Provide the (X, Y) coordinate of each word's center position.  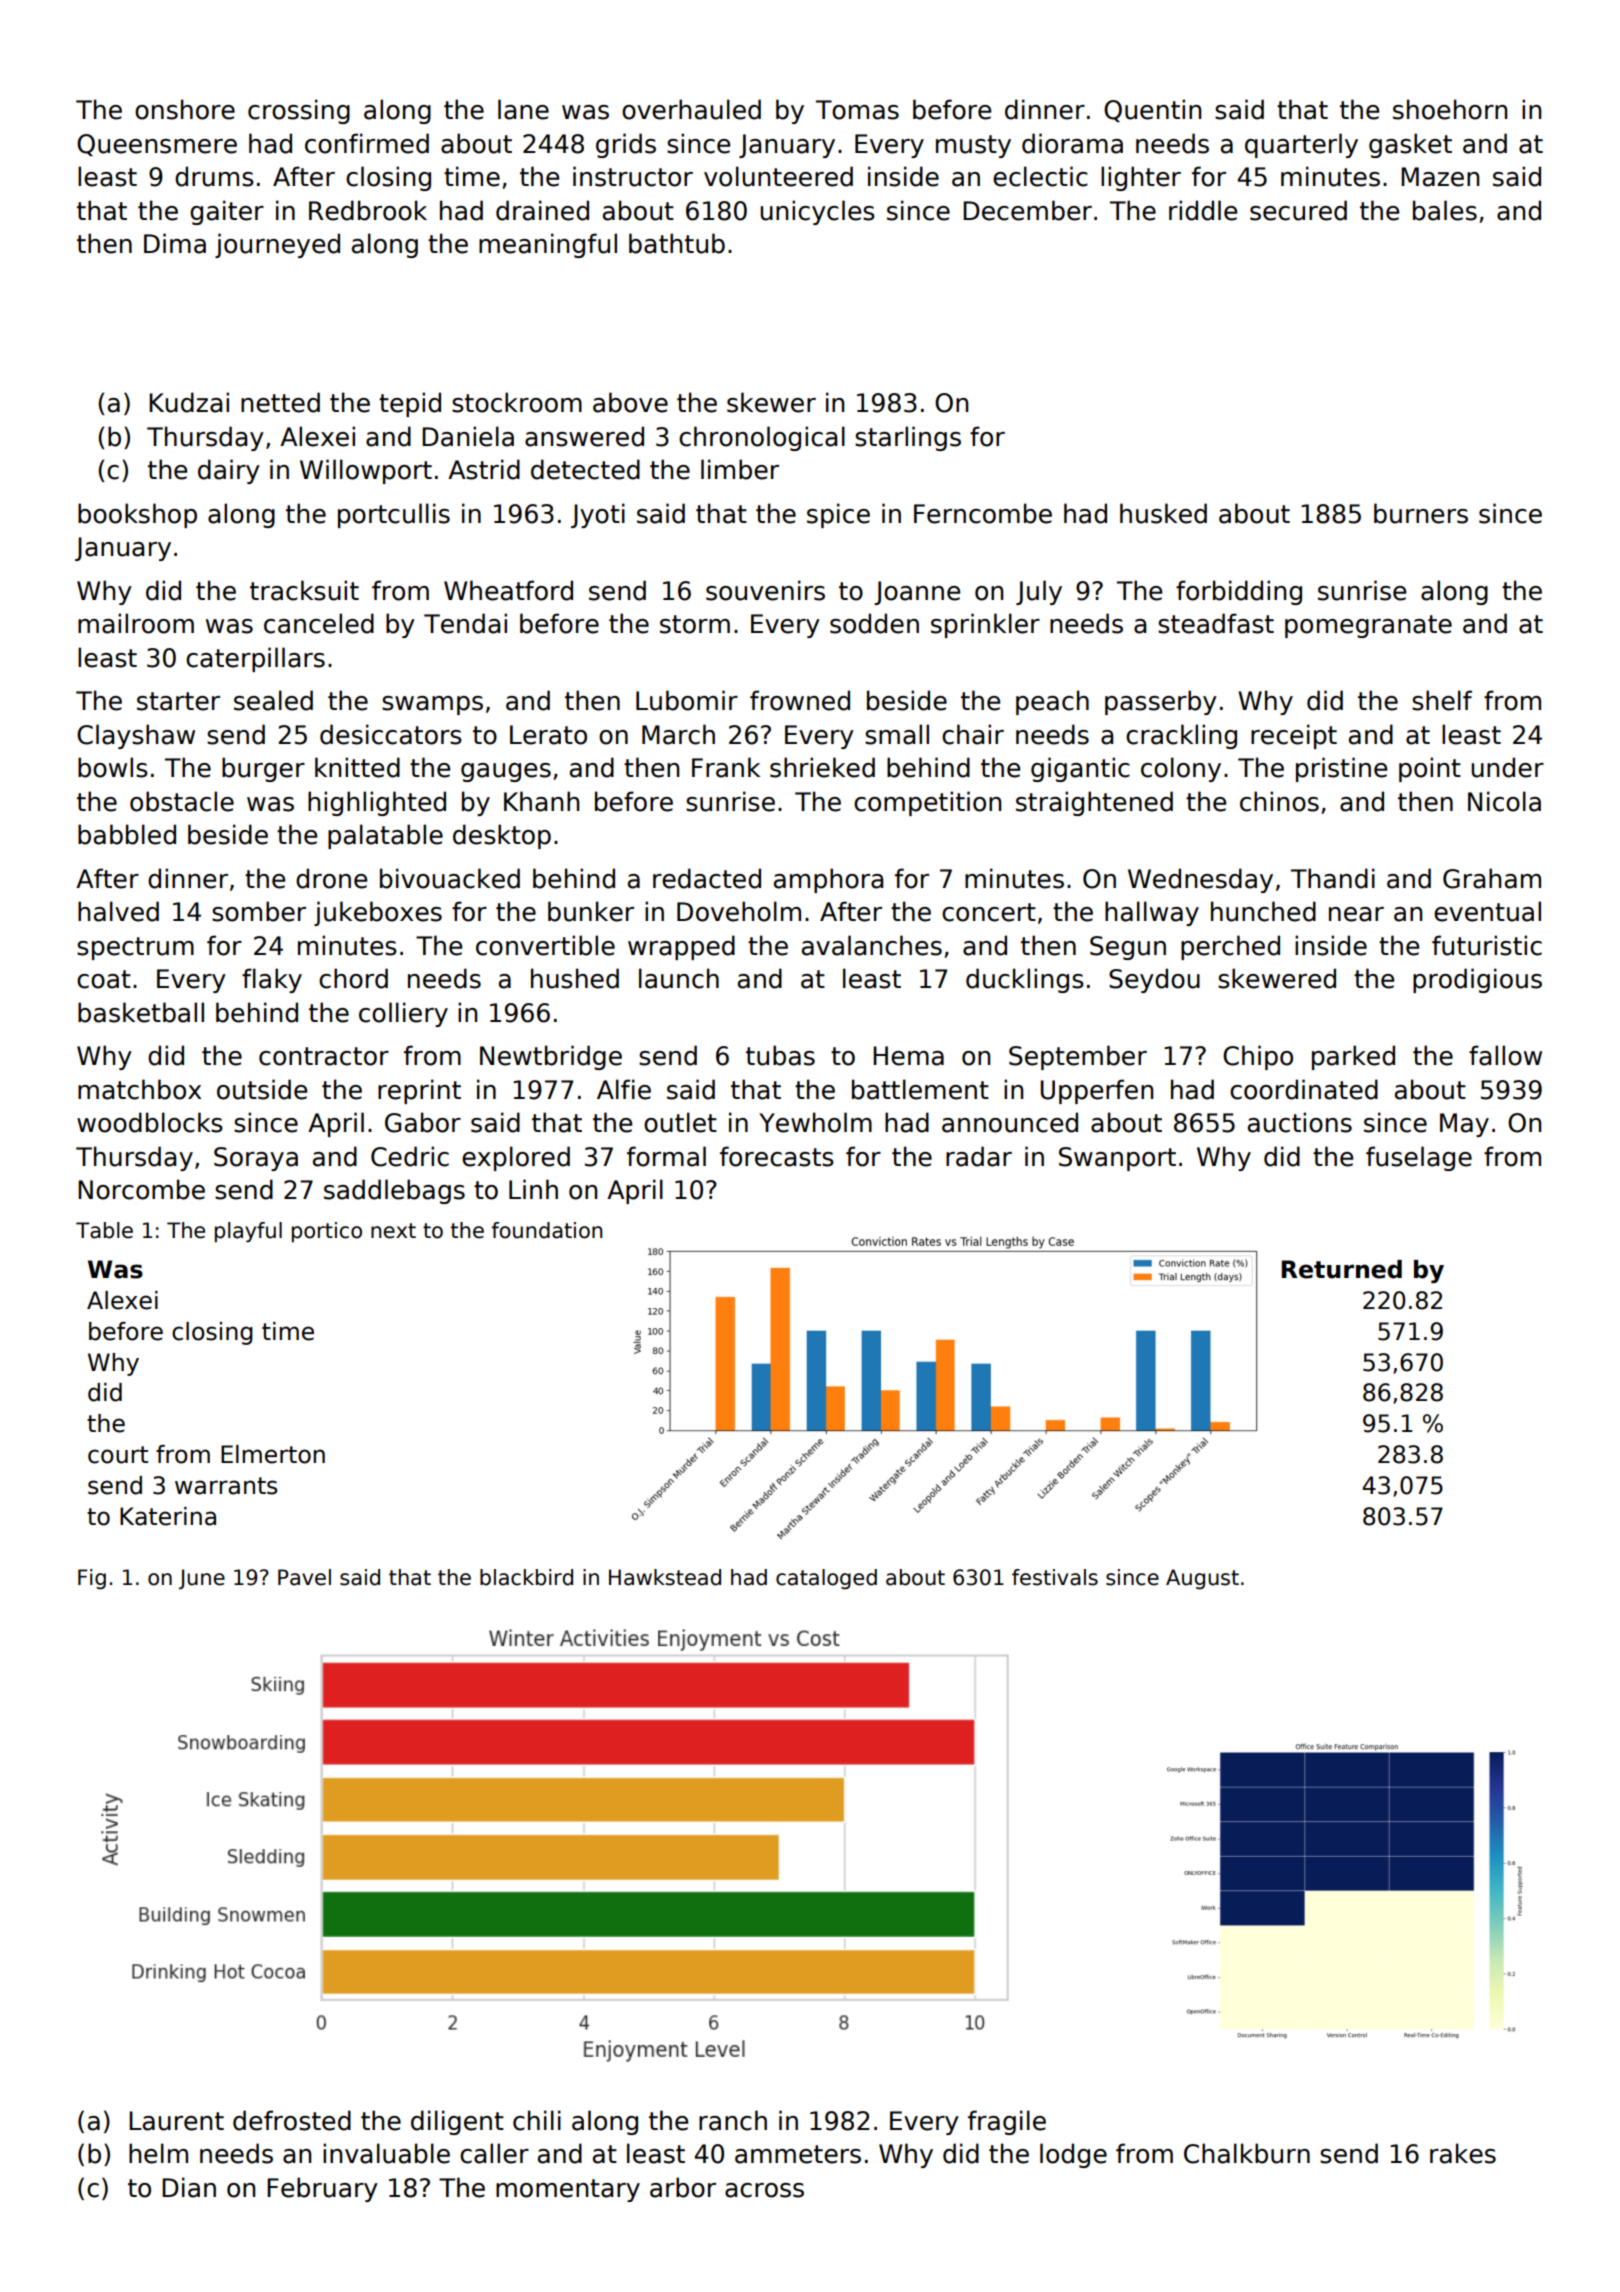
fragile (1007, 2122)
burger (263, 769)
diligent (457, 2122)
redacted (707, 878)
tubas (780, 1055)
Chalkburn (1247, 2153)
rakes (1463, 2153)
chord (353, 978)
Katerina (168, 1516)
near (1356, 914)
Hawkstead (665, 1577)
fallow (1505, 1055)
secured (1298, 210)
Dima (175, 243)
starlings (908, 438)
